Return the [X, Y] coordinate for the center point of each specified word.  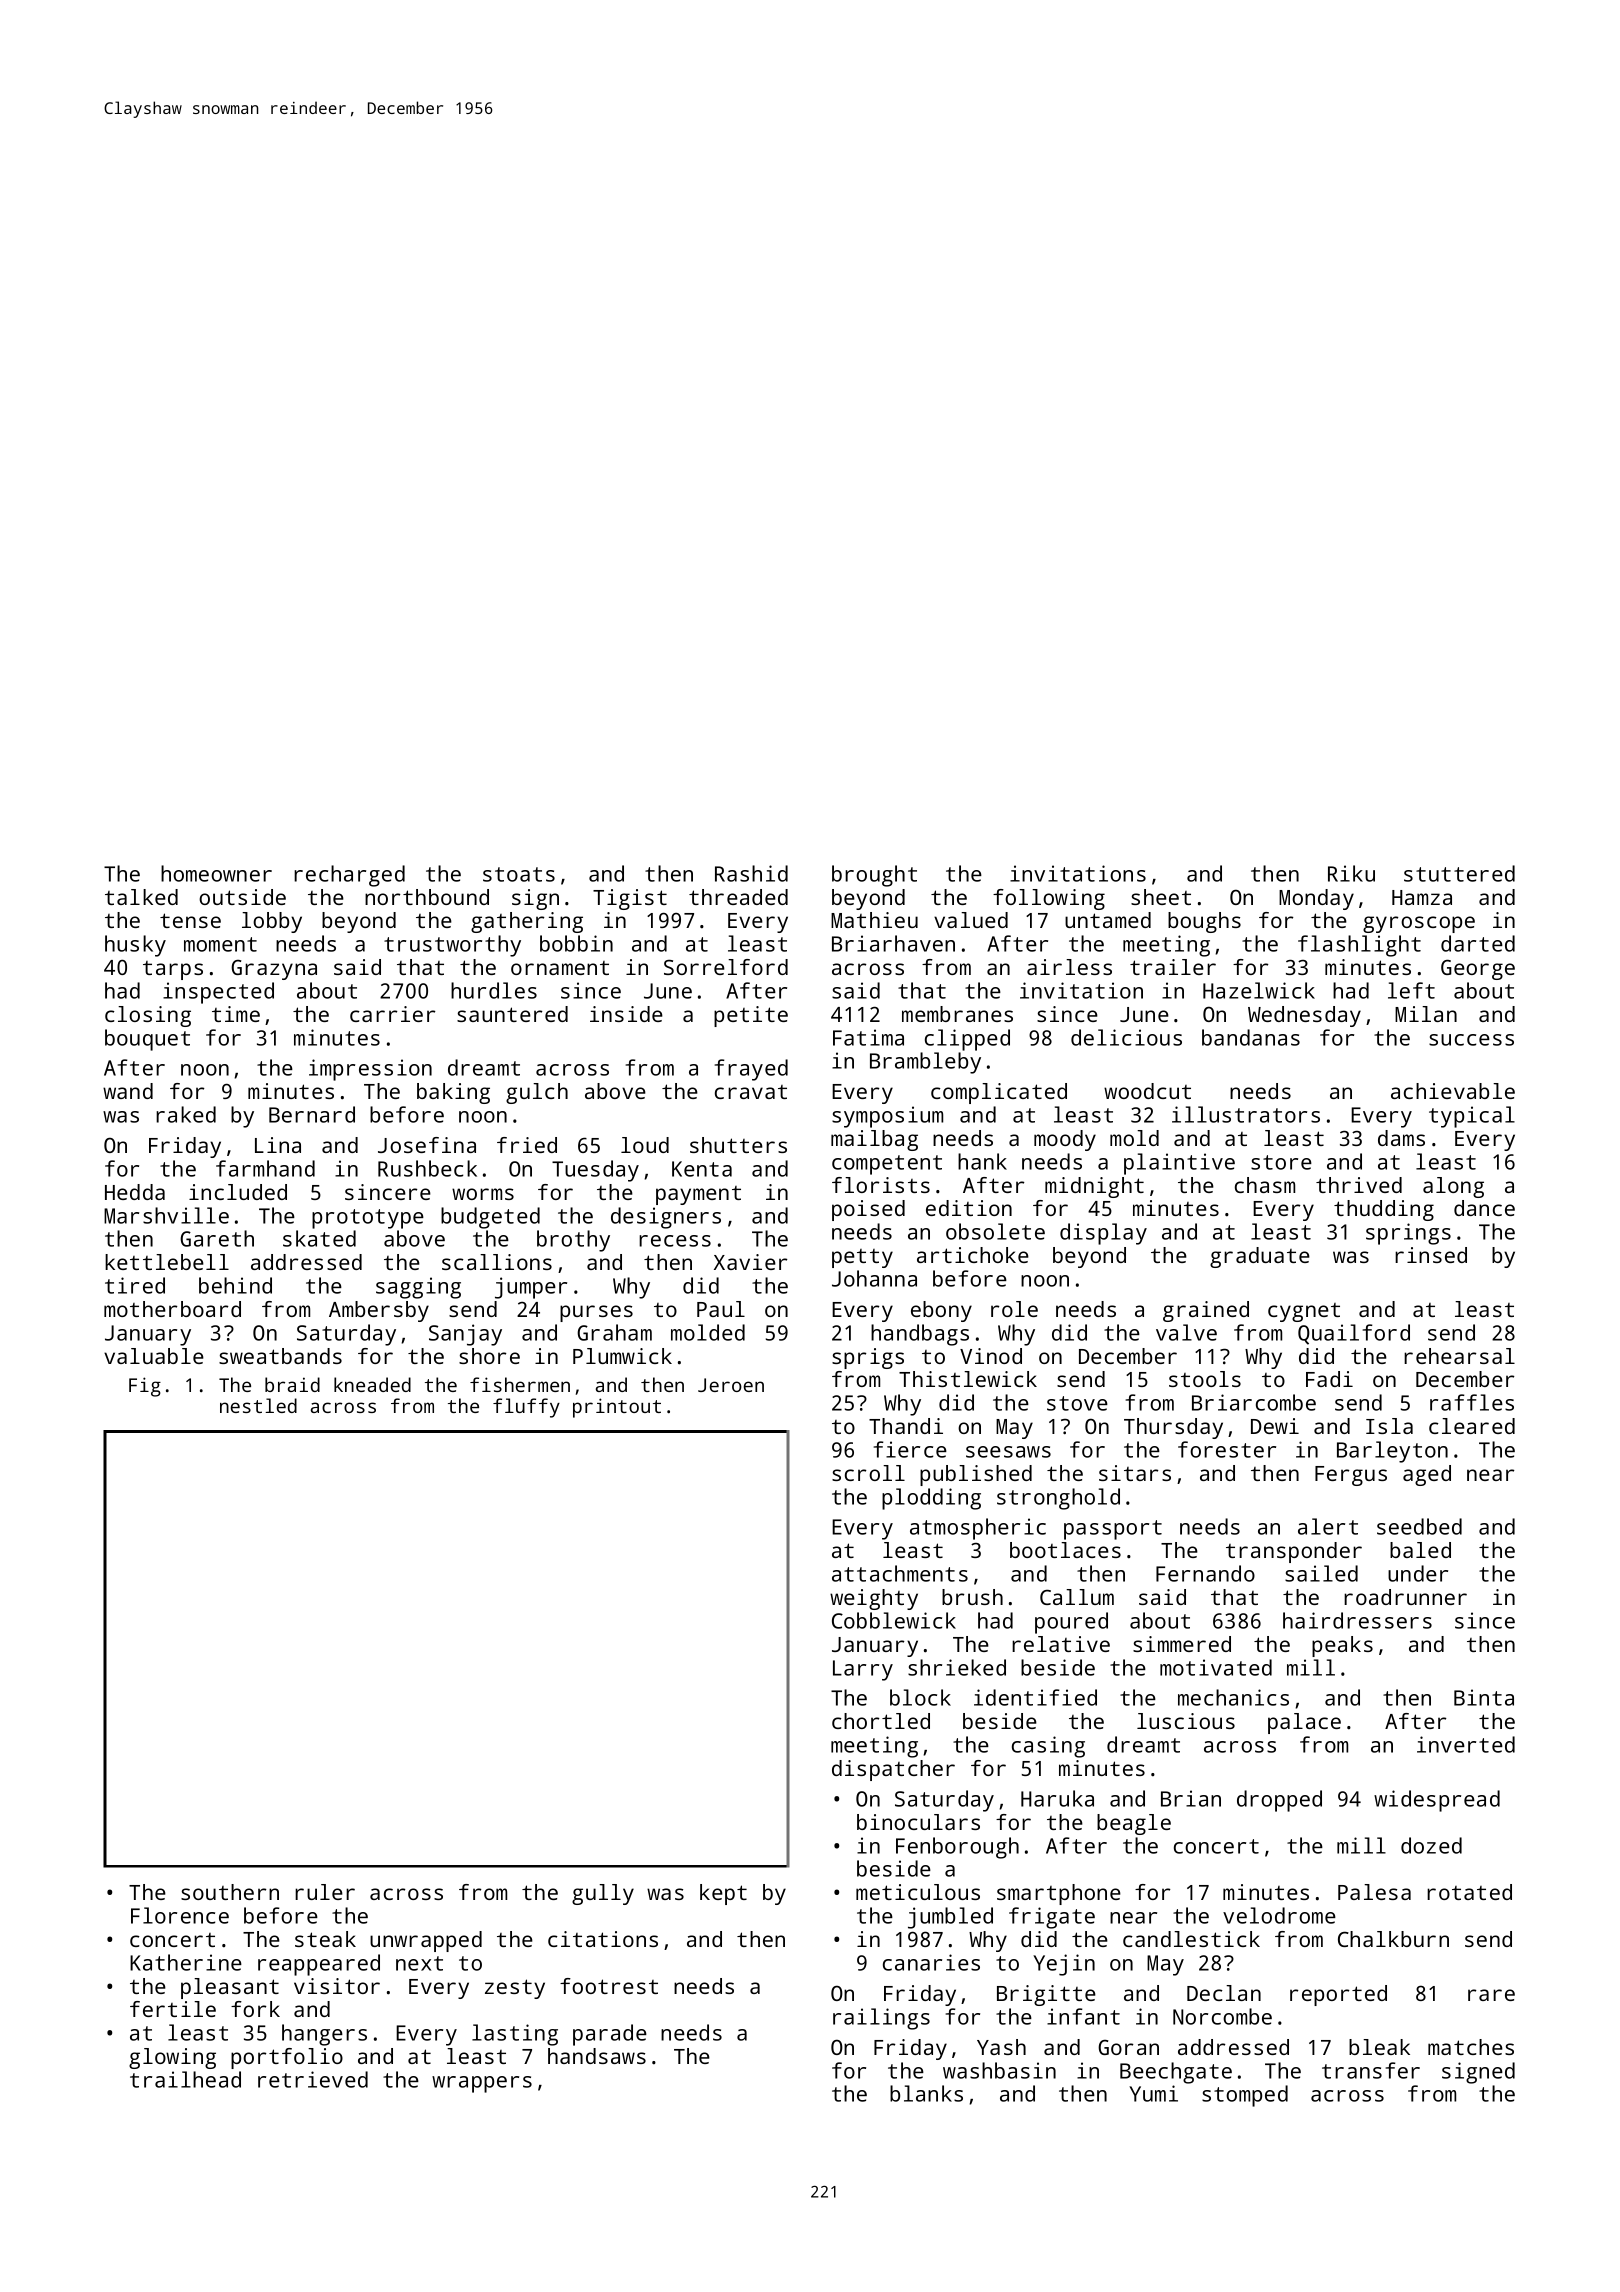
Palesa [1374, 1892]
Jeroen [731, 1385]
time [236, 1014]
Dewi [1275, 1426]
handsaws [597, 2056]
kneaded [372, 1384]
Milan [1426, 1014]
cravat [751, 1092]
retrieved [313, 2079]
